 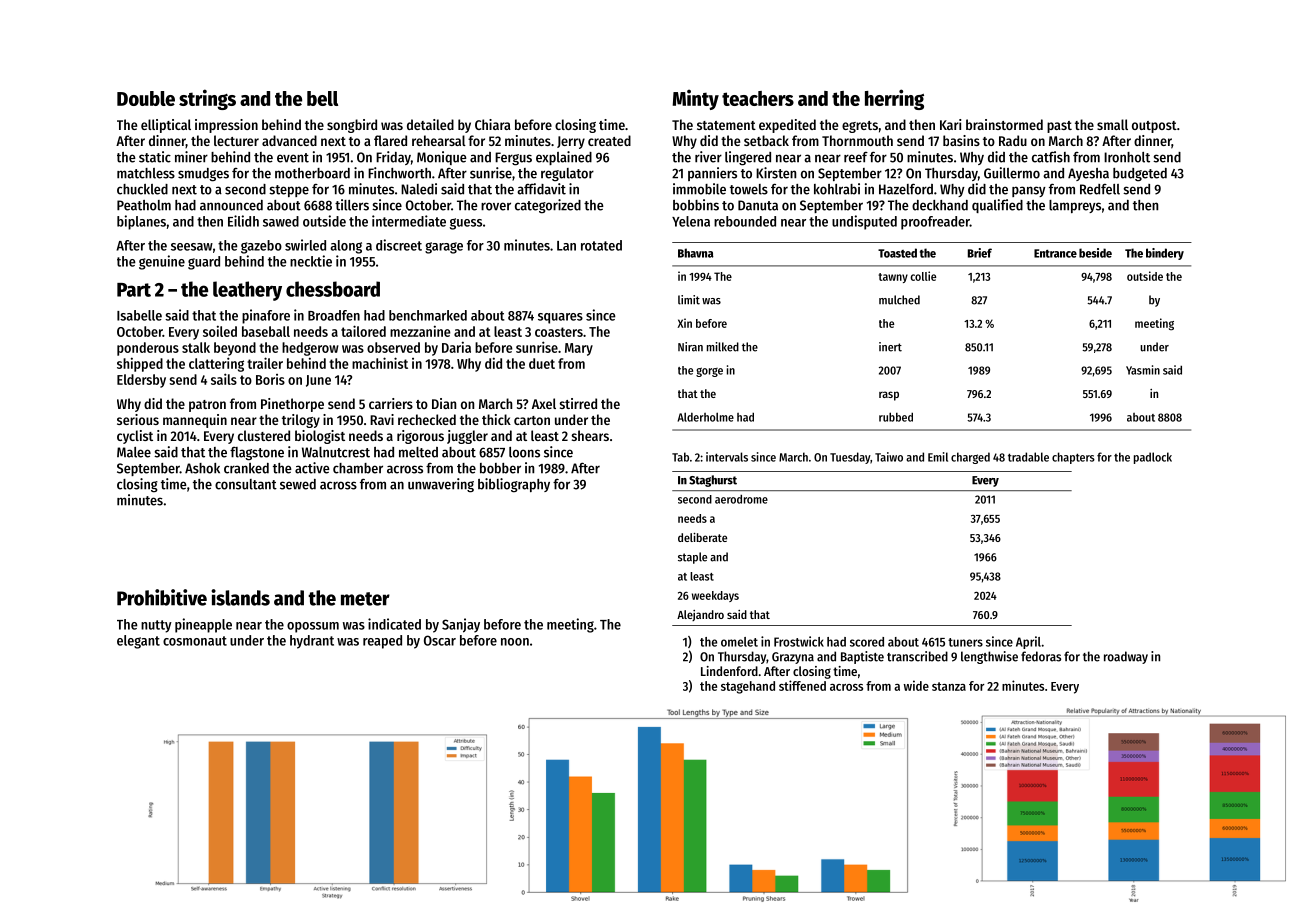 What do you see at coordinates (162, 262) in the image?
I see `genuine` at bounding box center [162, 262].
